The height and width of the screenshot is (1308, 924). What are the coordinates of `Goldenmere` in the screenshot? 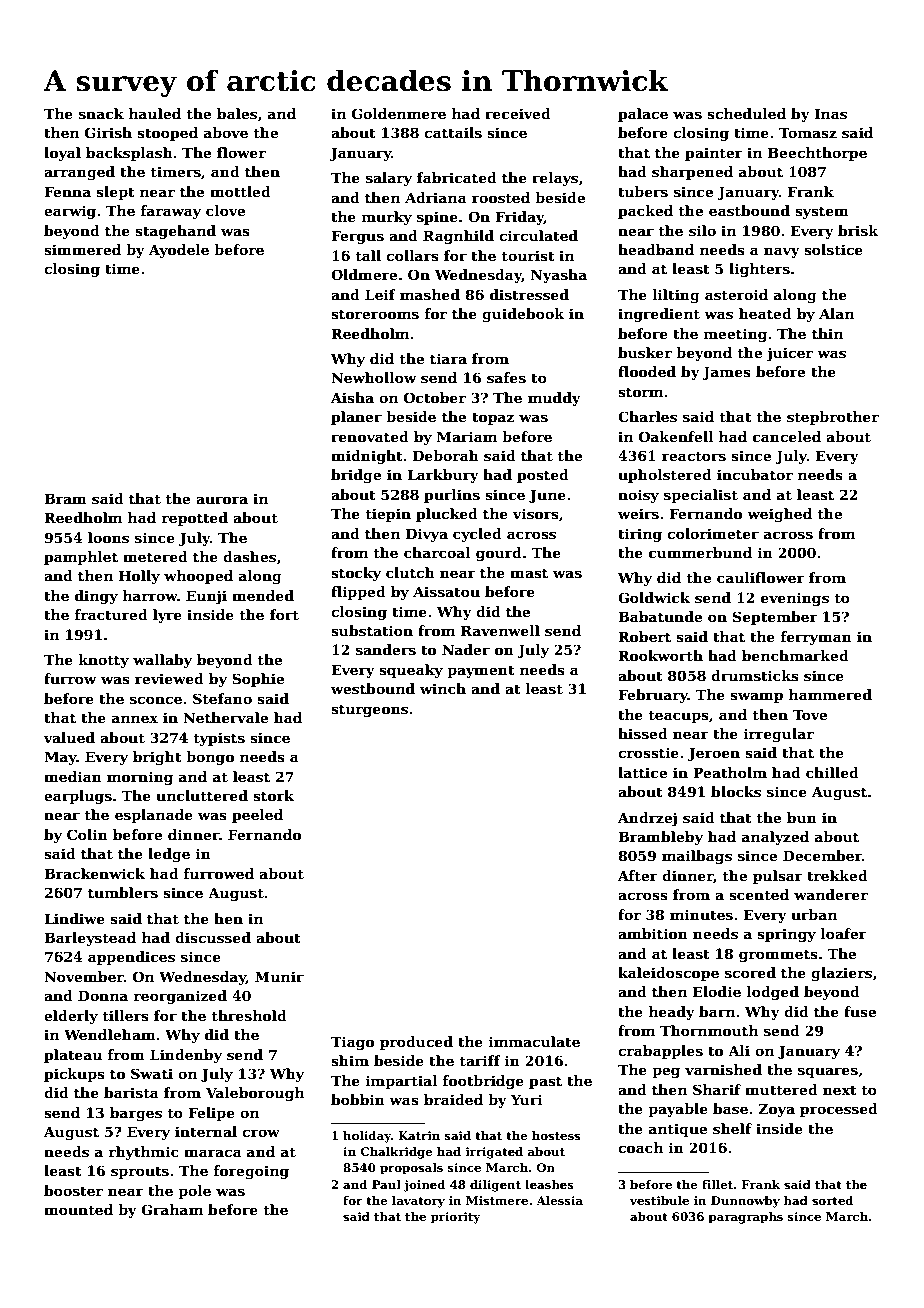 It's located at (399, 113).
